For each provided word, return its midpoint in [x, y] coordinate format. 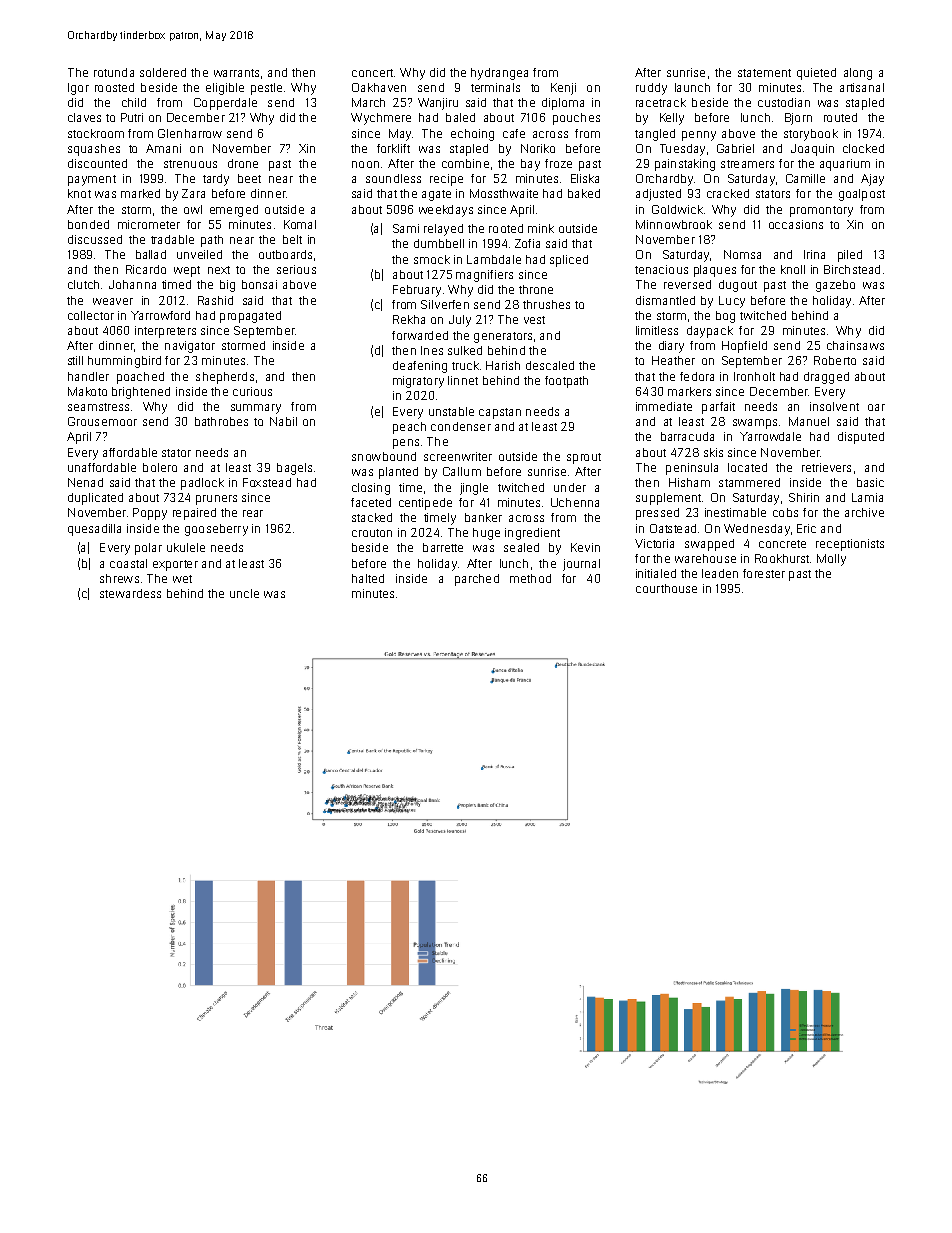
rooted [506, 228]
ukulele [186, 547]
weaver [113, 301]
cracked [728, 193]
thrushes [546, 304]
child [134, 102]
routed [840, 117]
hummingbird [124, 362]
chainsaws [855, 345]
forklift [393, 148]
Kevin [585, 547]
